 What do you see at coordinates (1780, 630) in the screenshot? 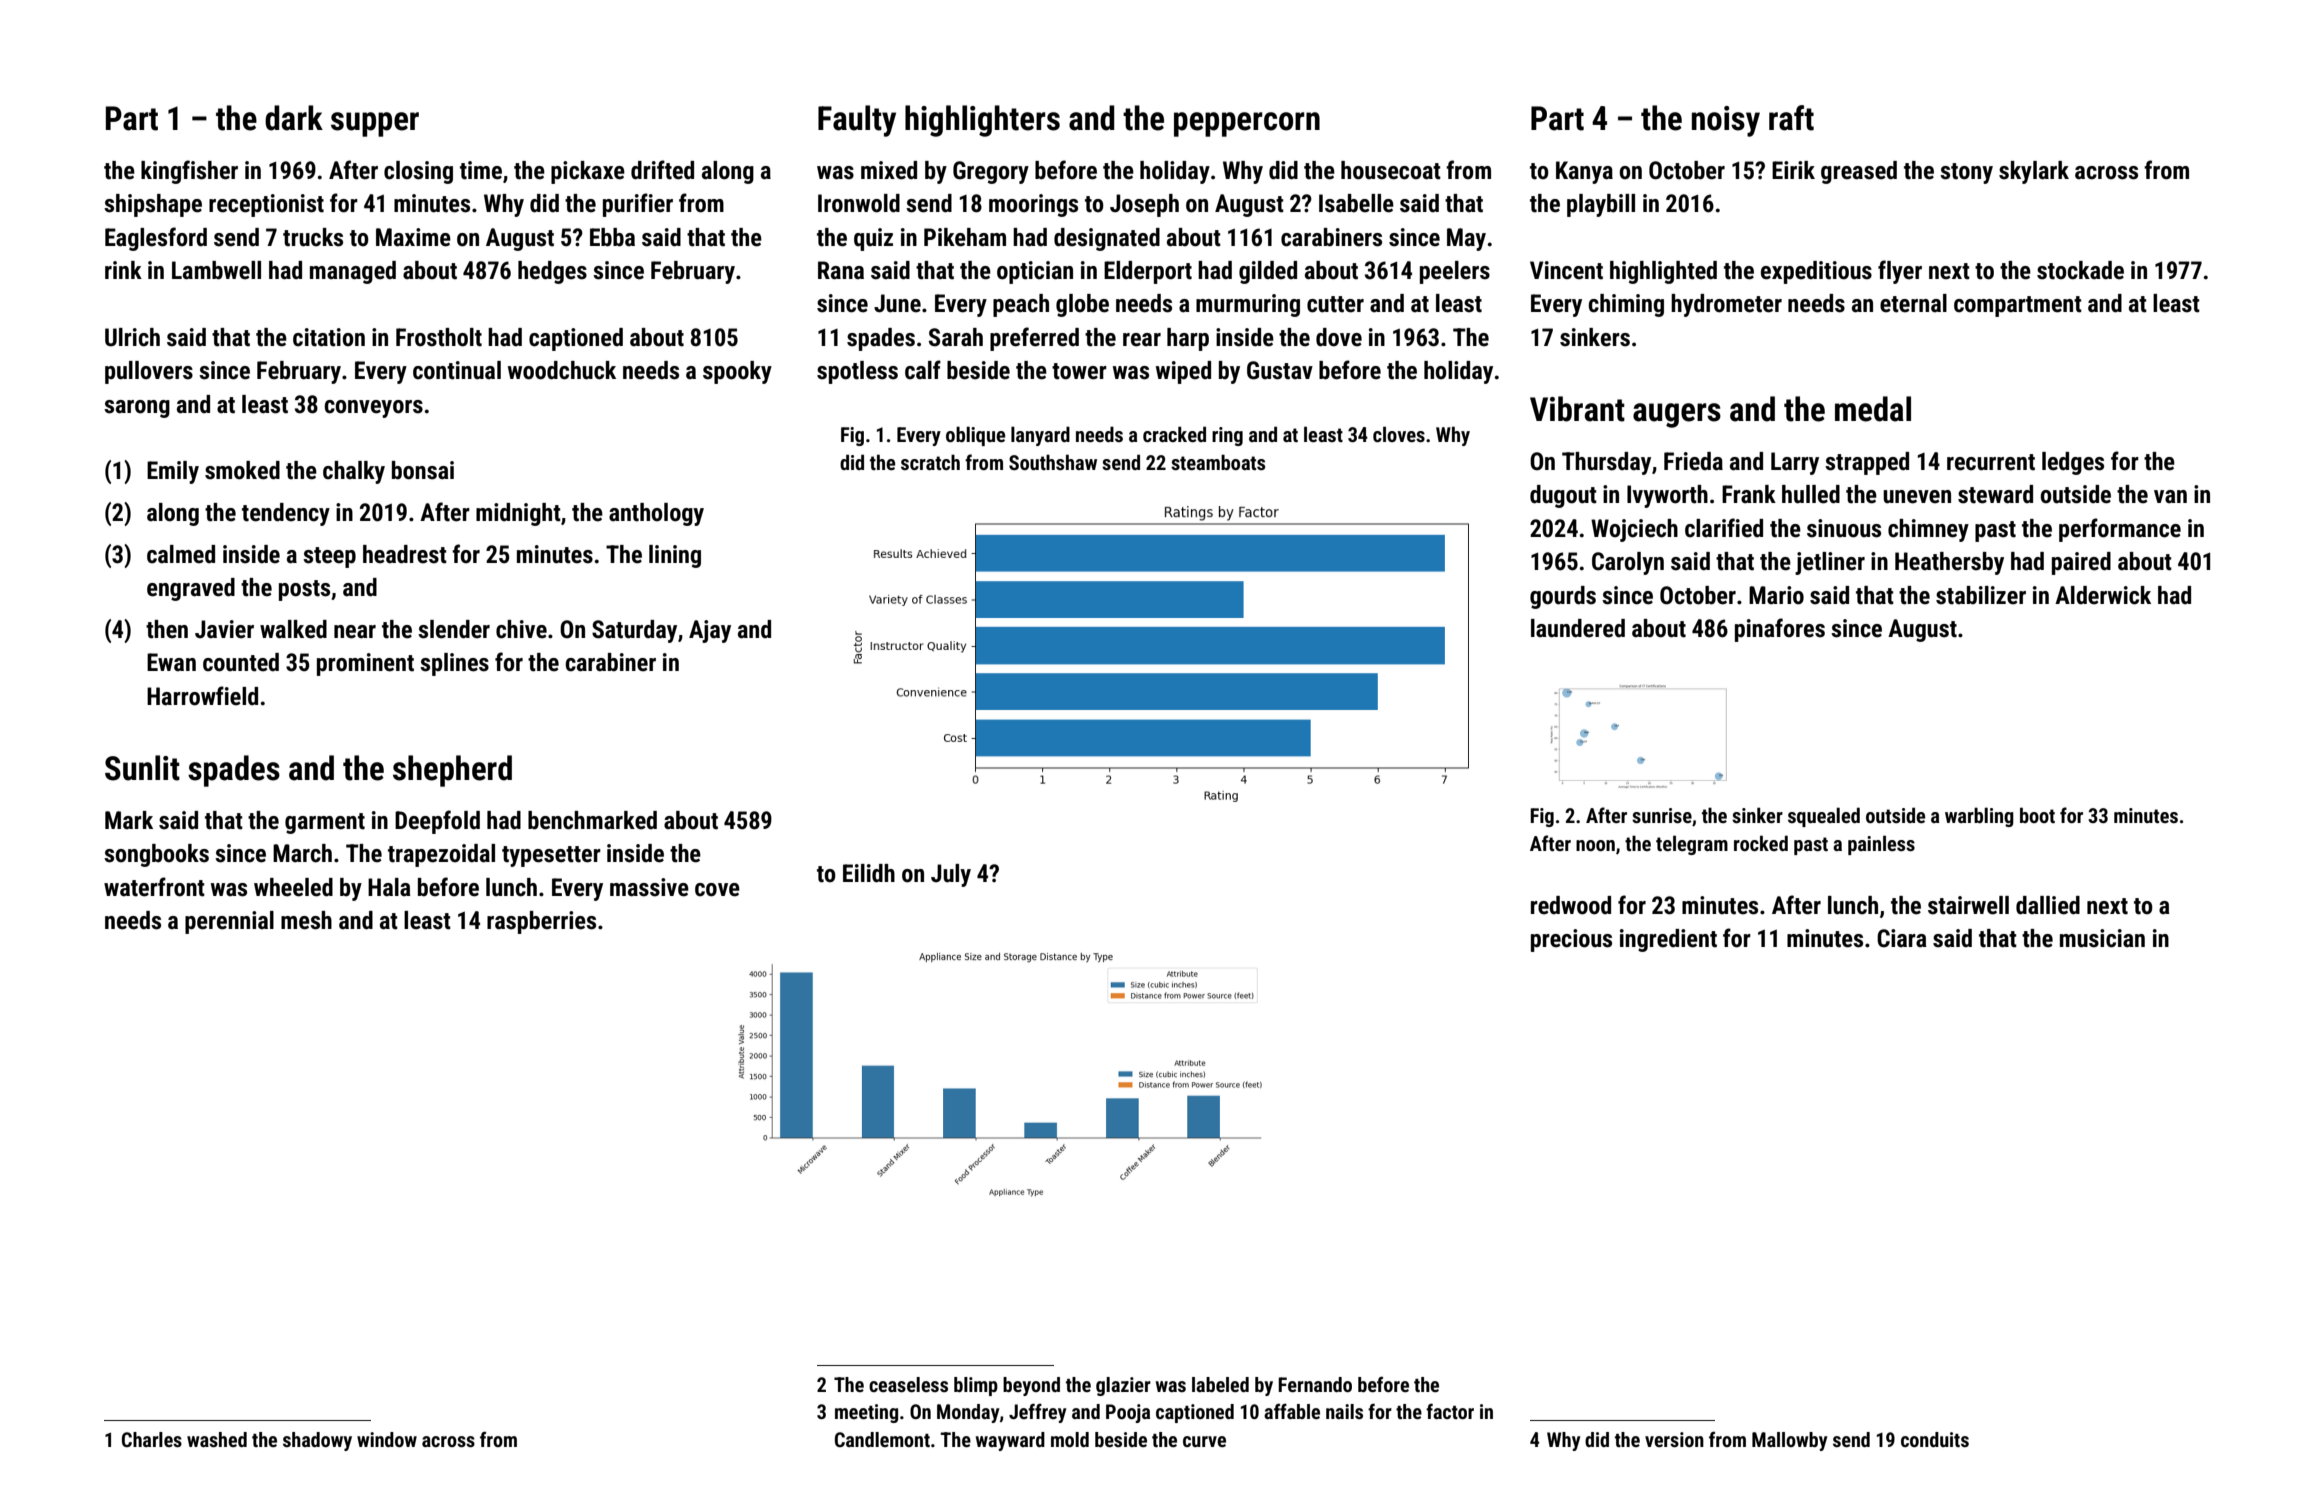
I see `pinafores` at bounding box center [1780, 630].
